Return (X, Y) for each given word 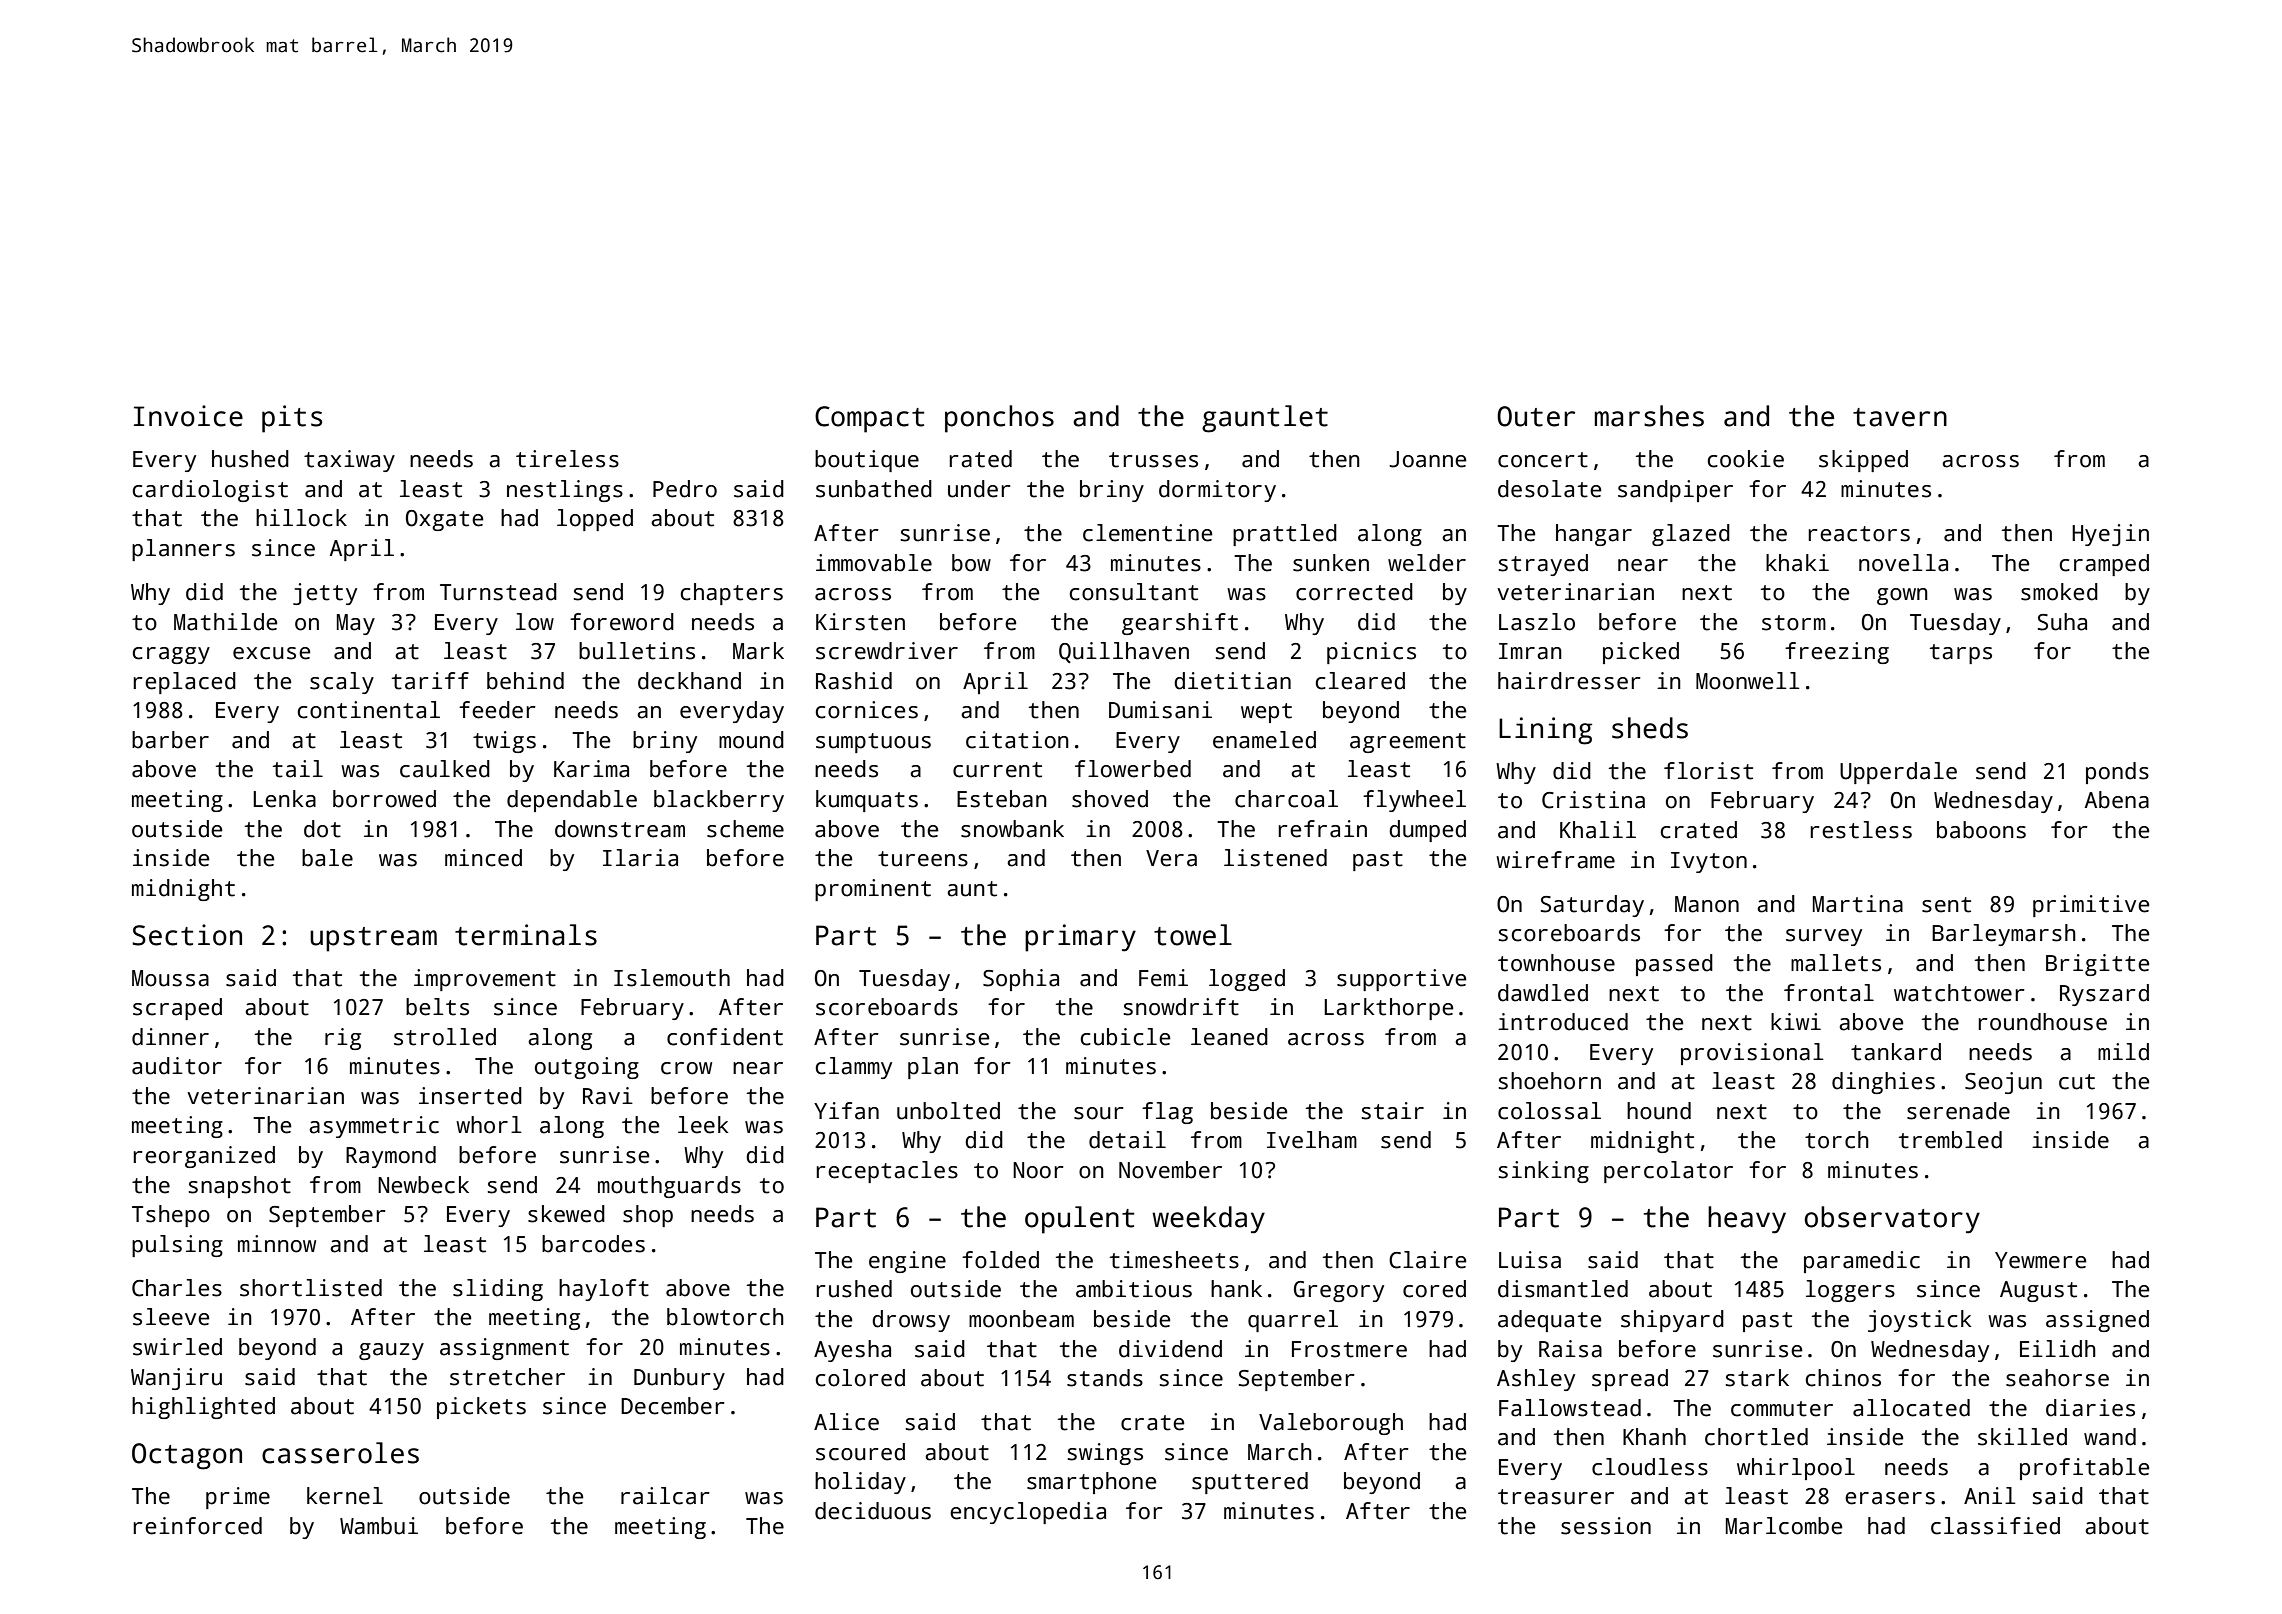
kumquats (867, 801)
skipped (1863, 461)
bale (327, 858)
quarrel (1293, 1321)
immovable (874, 563)
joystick (1919, 1321)
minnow (277, 1244)
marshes (1649, 416)
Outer (1536, 416)
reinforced (197, 1526)
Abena (2117, 800)
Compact (869, 419)
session (1606, 1526)
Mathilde (225, 622)
